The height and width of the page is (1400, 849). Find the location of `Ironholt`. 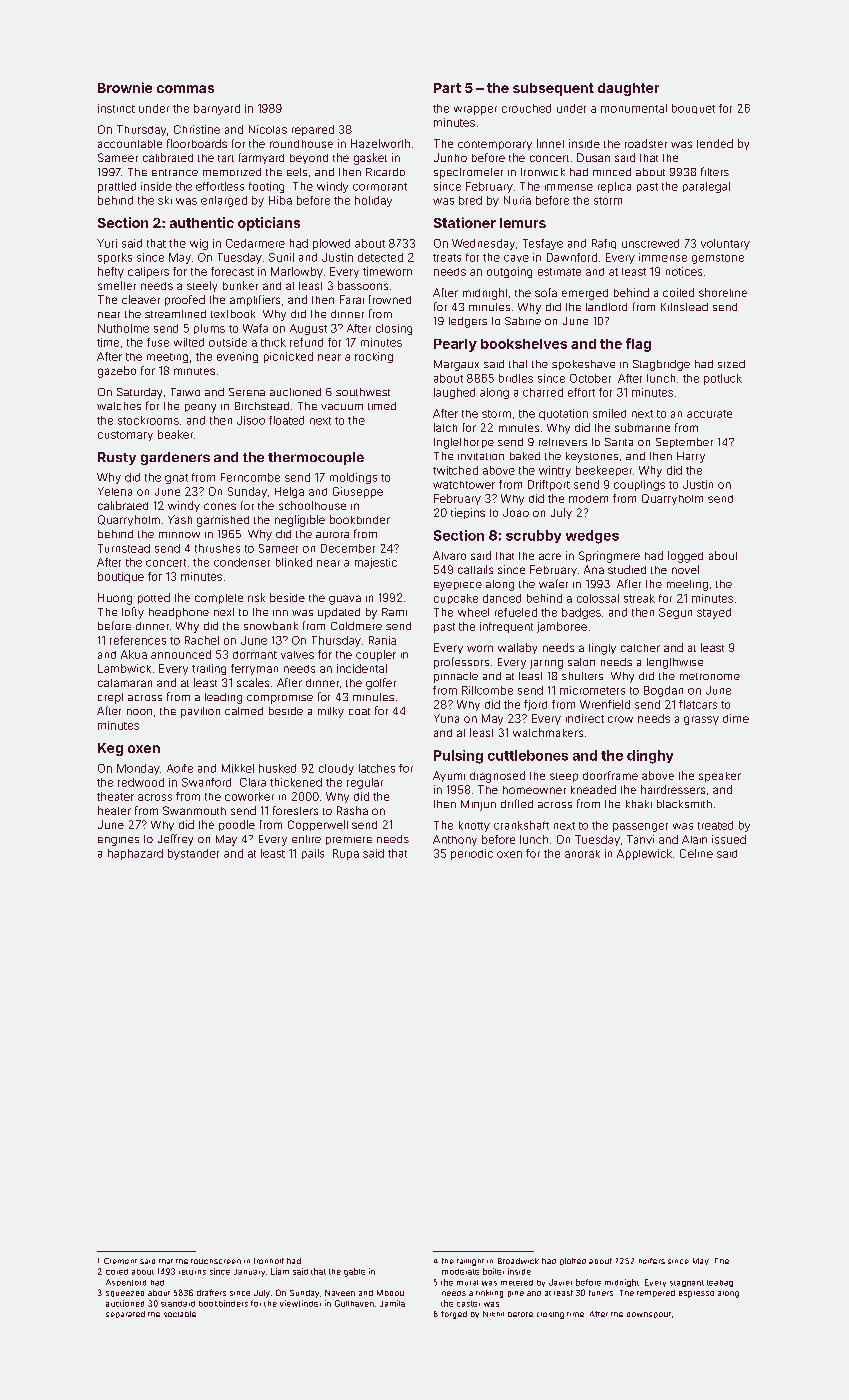

Ironholt is located at coordinates (269, 1261).
